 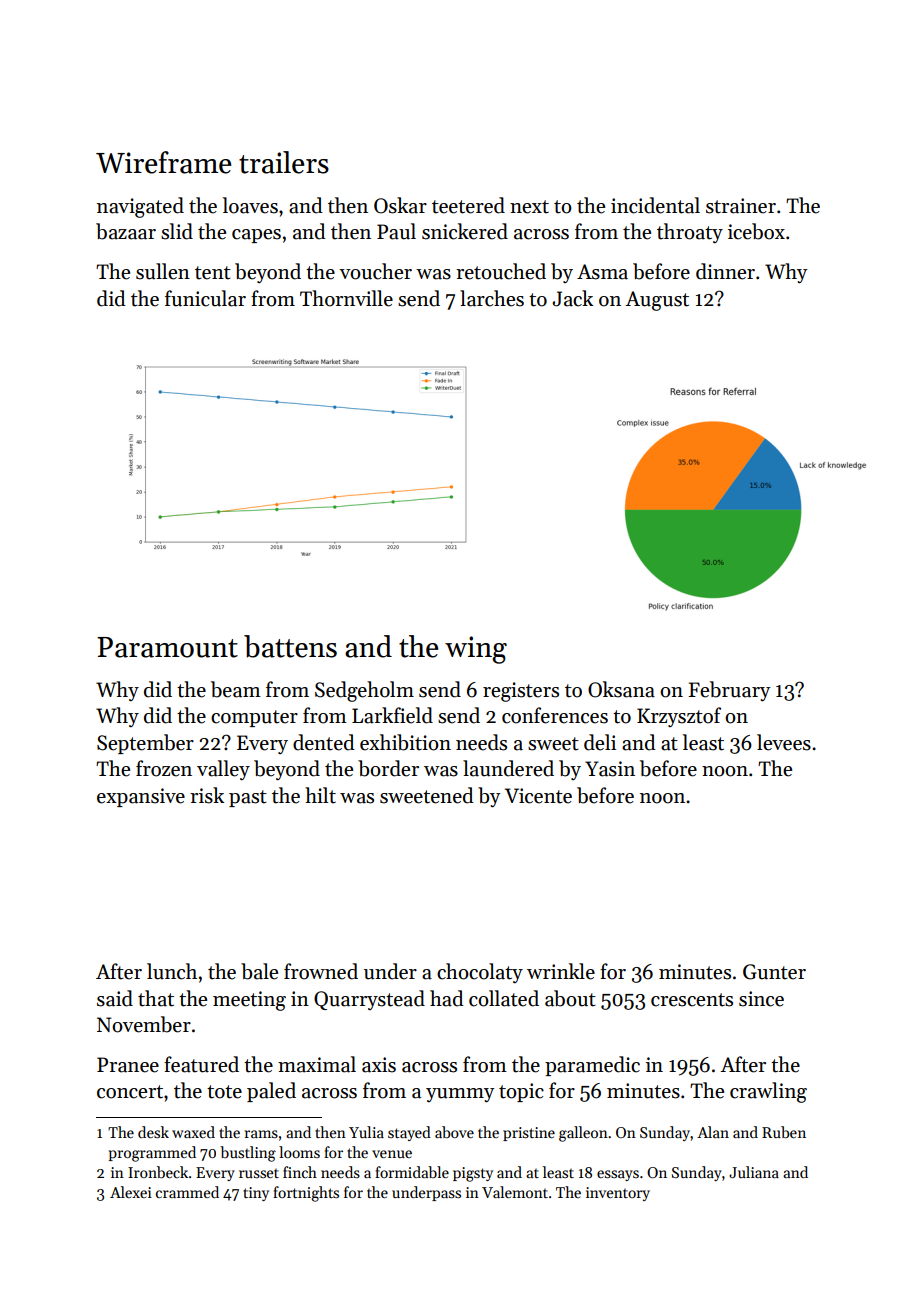 I want to click on Oskar, so click(x=400, y=205).
